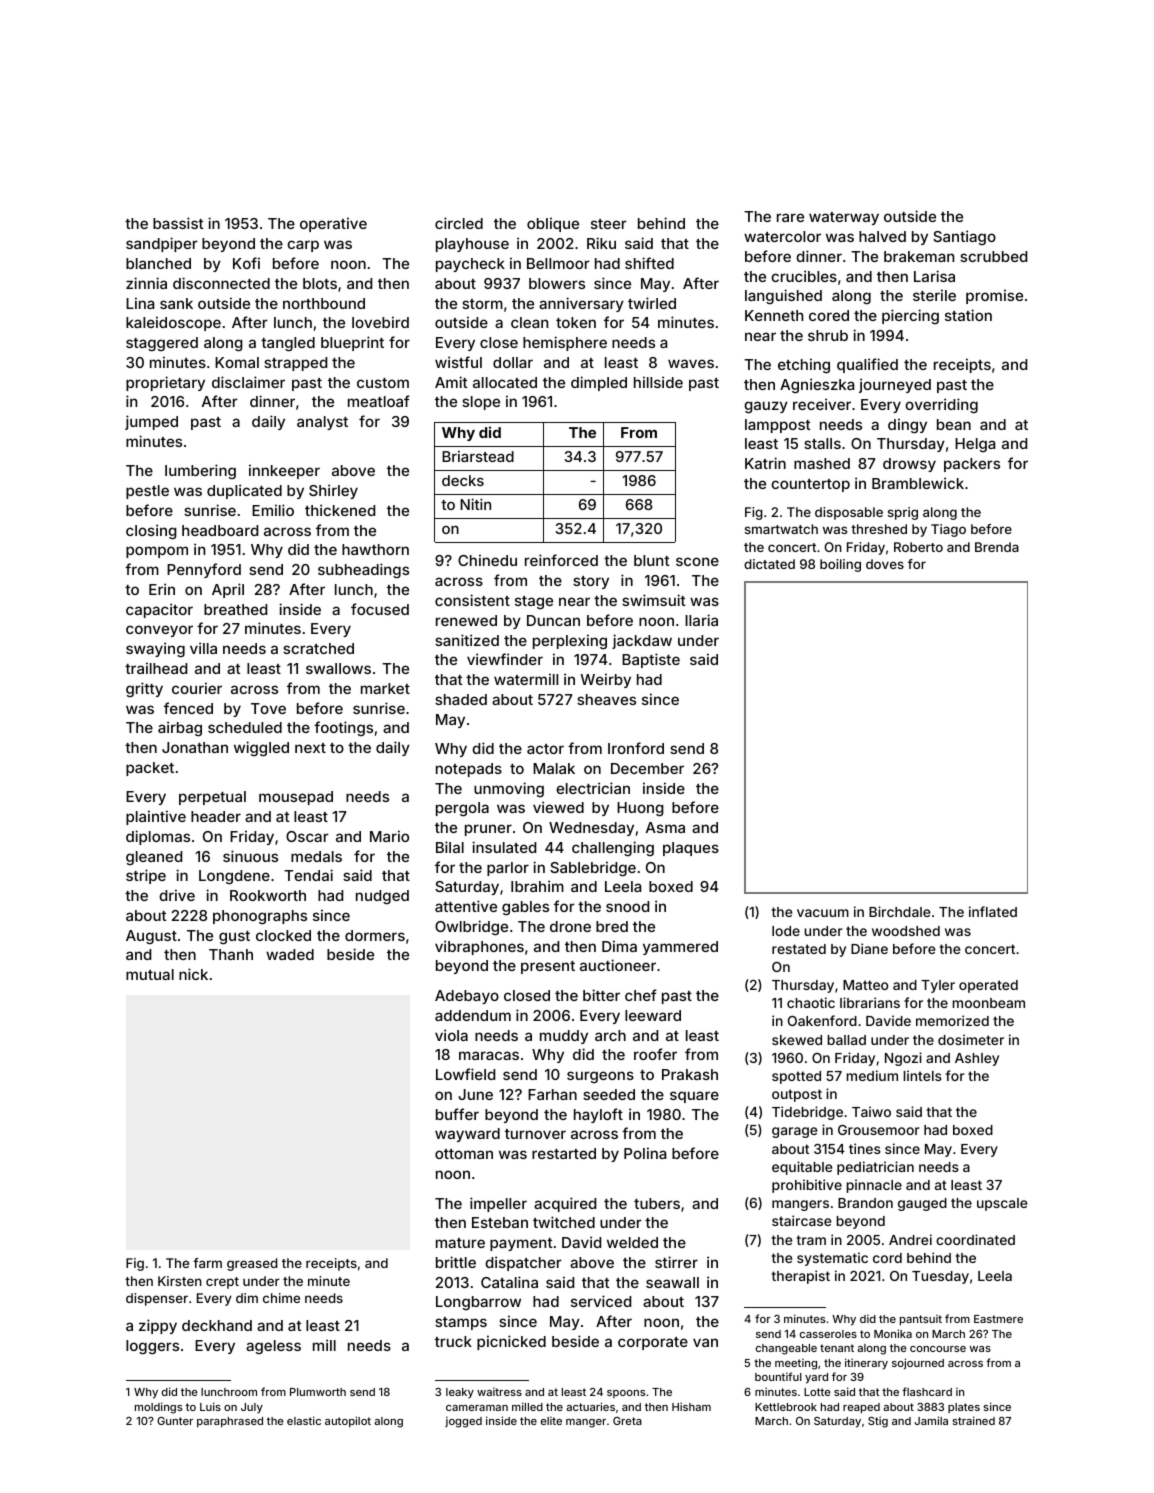 This screenshot has height=1493, width=1154. I want to click on mutual, so click(150, 974).
